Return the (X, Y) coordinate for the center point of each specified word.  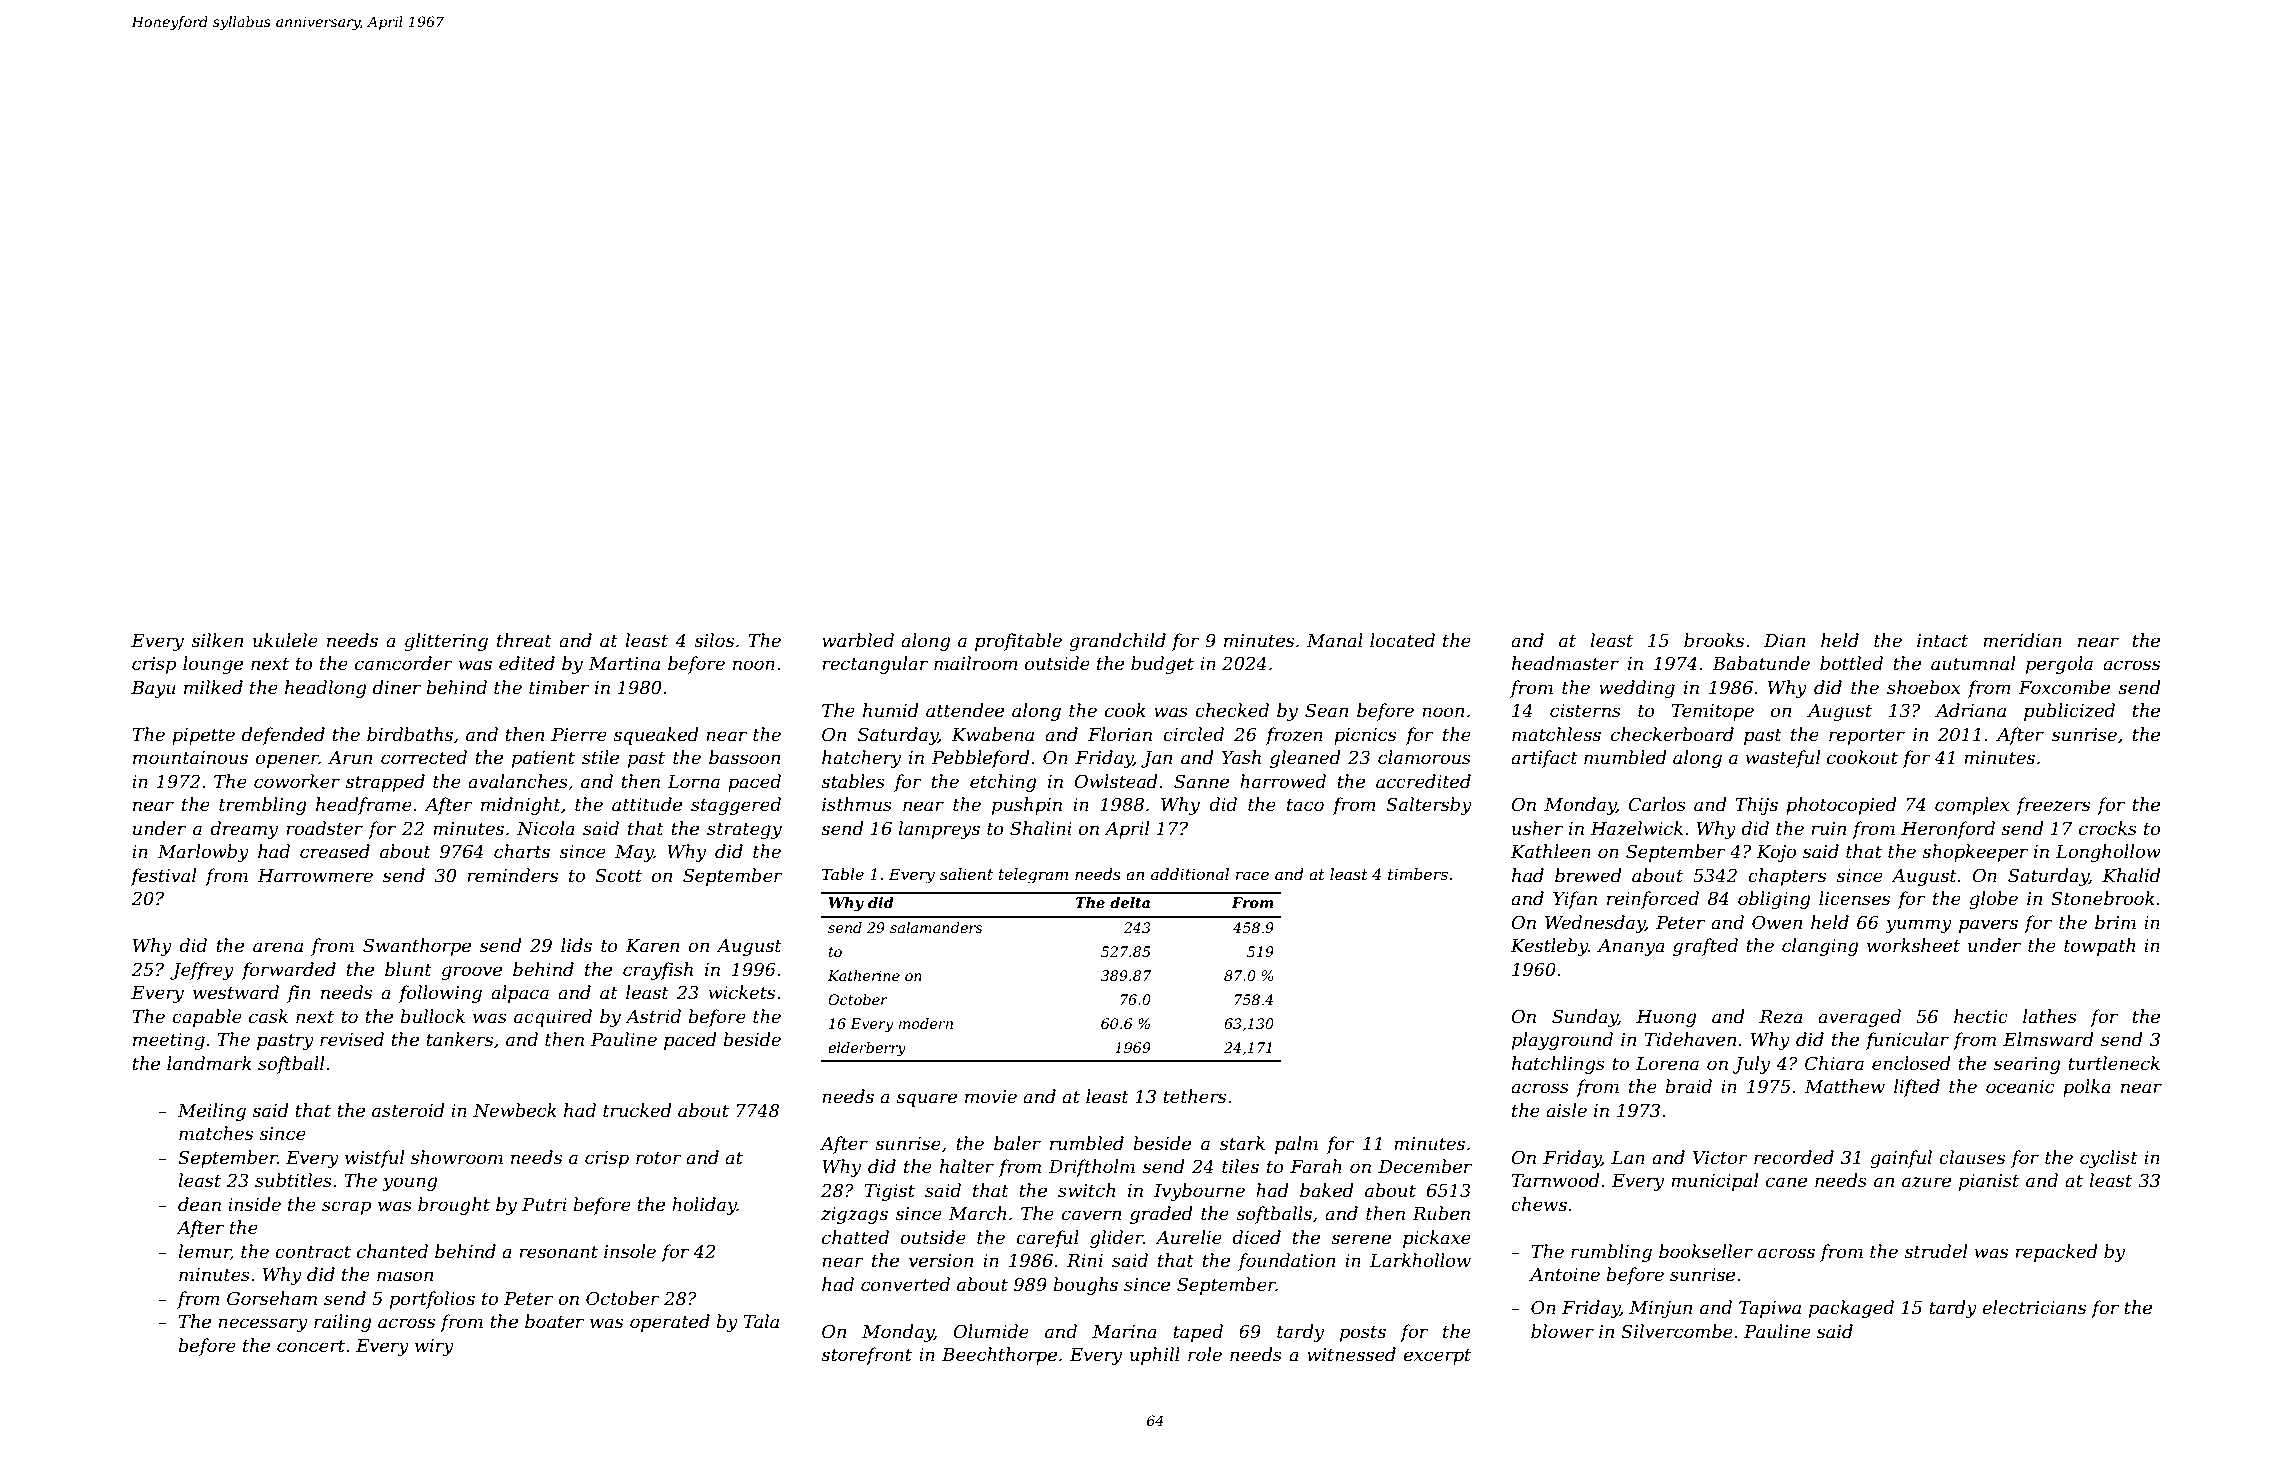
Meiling (211, 1112)
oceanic (2020, 1087)
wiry (434, 1347)
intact (1942, 641)
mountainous (190, 758)
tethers (1194, 1096)
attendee (965, 710)
